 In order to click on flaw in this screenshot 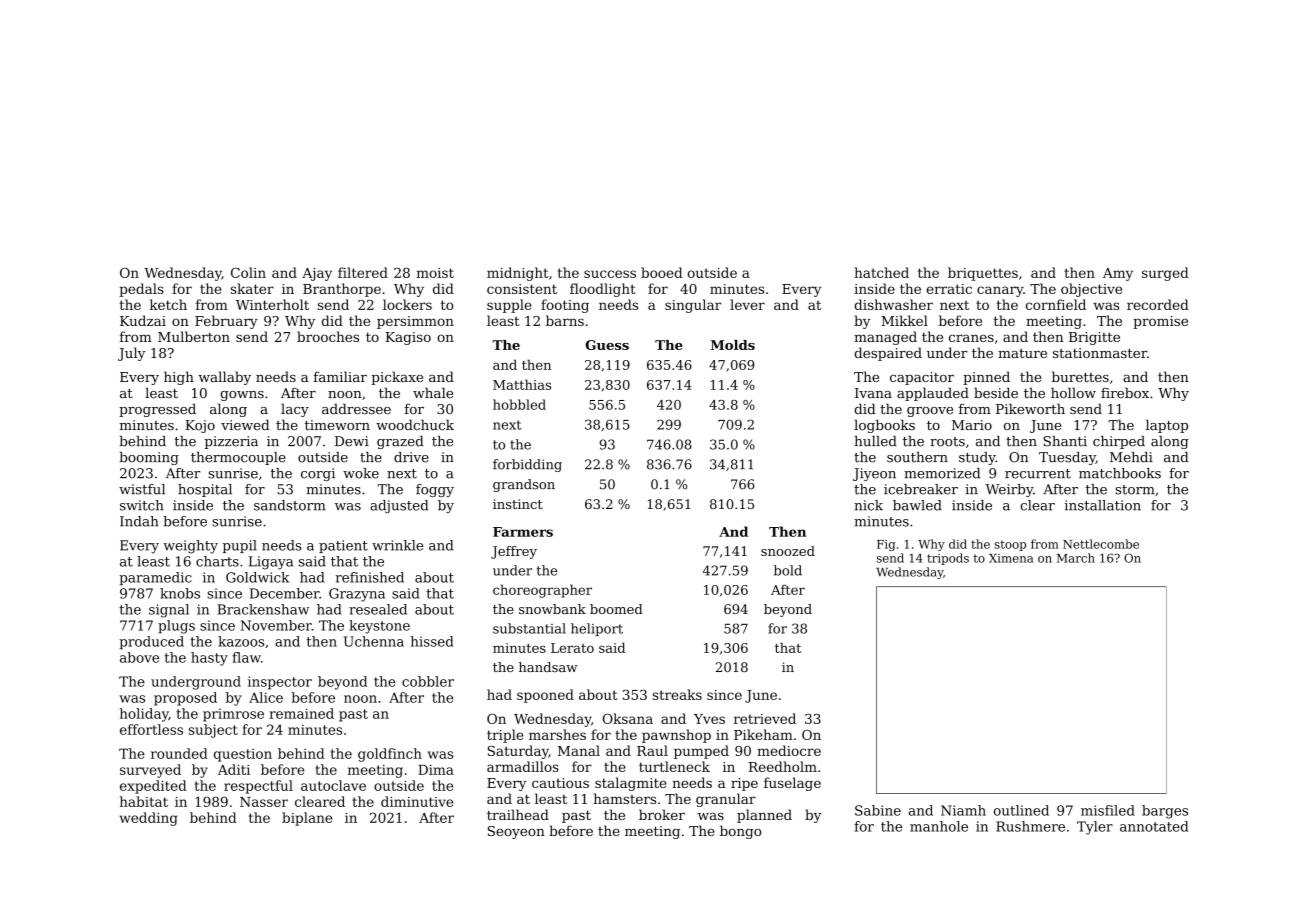, I will do `click(246, 657)`.
